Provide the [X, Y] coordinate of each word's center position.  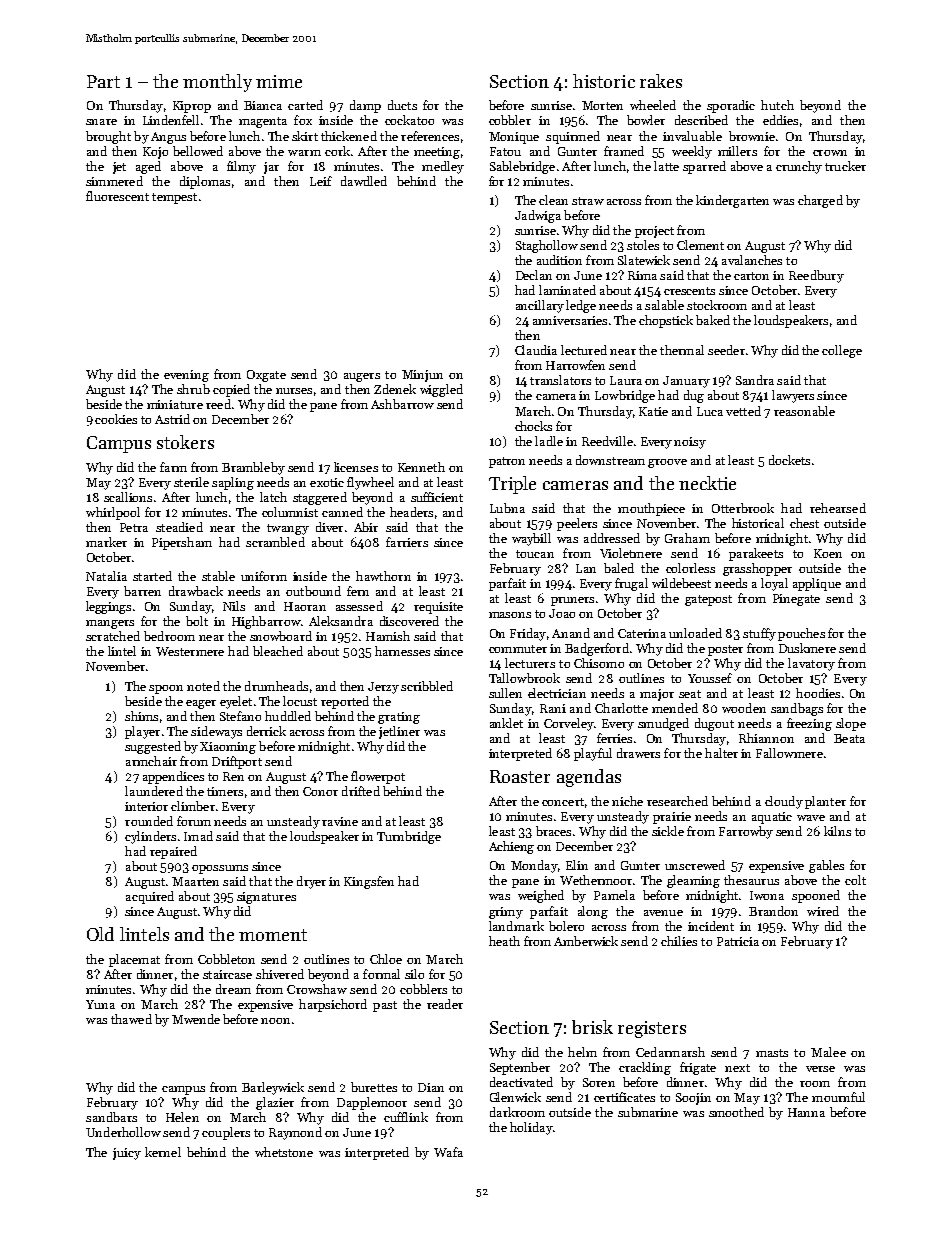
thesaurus [751, 880]
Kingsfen [369, 882]
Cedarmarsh [670, 1052]
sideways [216, 732]
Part [103, 81]
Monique [514, 138]
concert [563, 802]
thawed [131, 1019]
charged [820, 201]
